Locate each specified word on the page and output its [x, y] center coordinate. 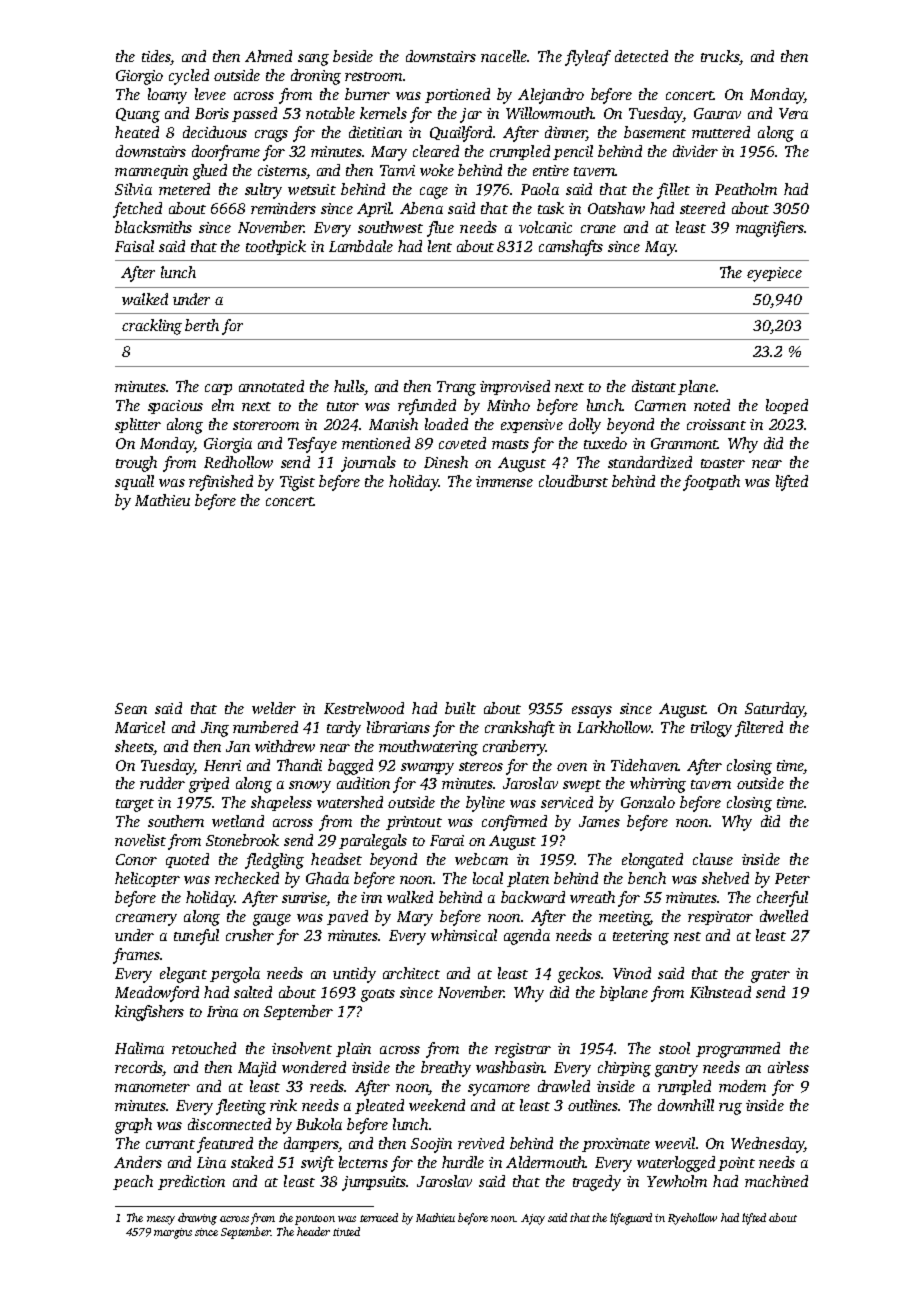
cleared [436, 151]
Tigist [297, 483]
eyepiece [774, 274]
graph [133, 1126]
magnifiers [770, 229]
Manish [393, 424]
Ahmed [268, 56]
